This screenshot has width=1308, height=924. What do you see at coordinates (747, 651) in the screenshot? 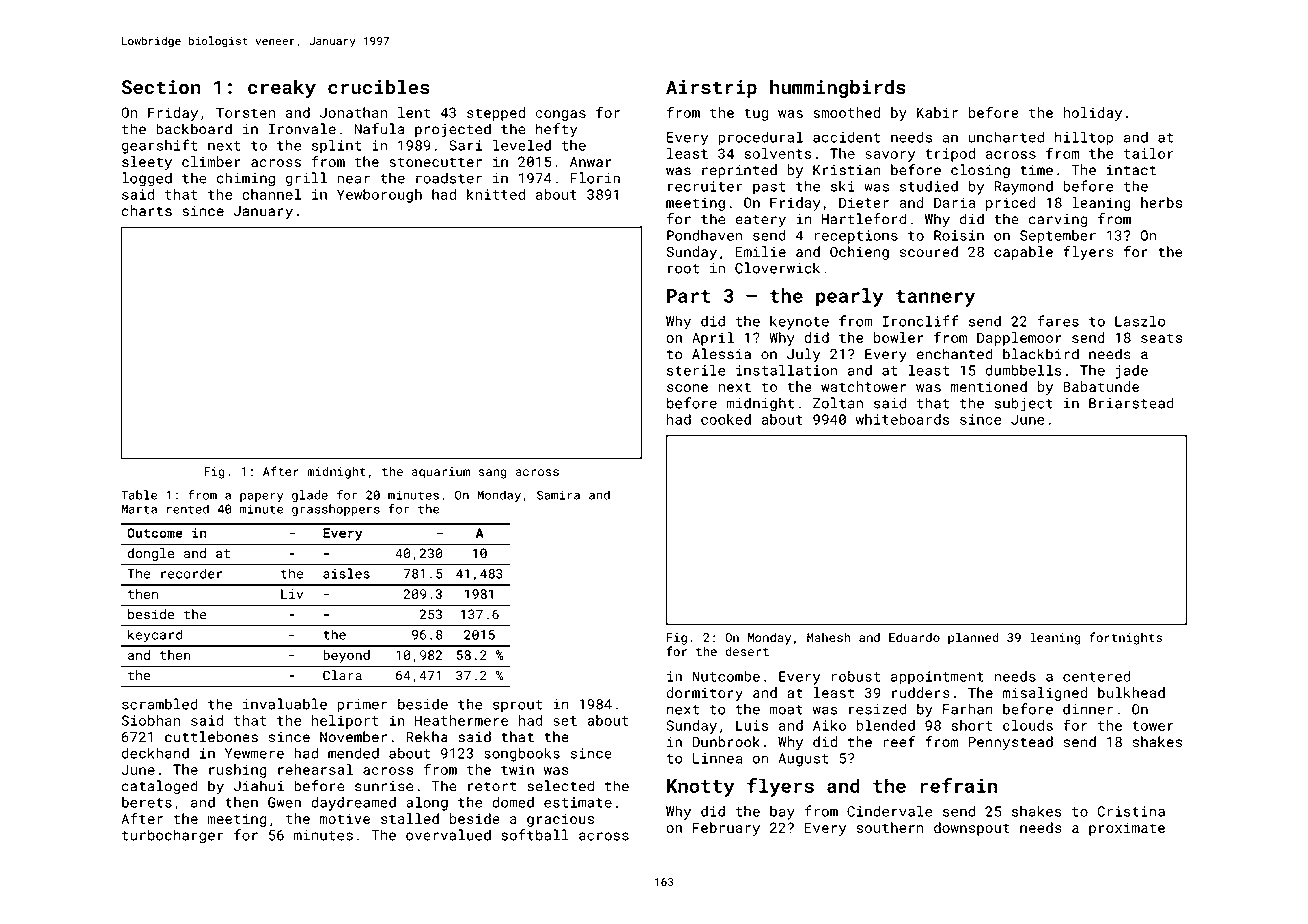
I see `desert` at bounding box center [747, 651].
